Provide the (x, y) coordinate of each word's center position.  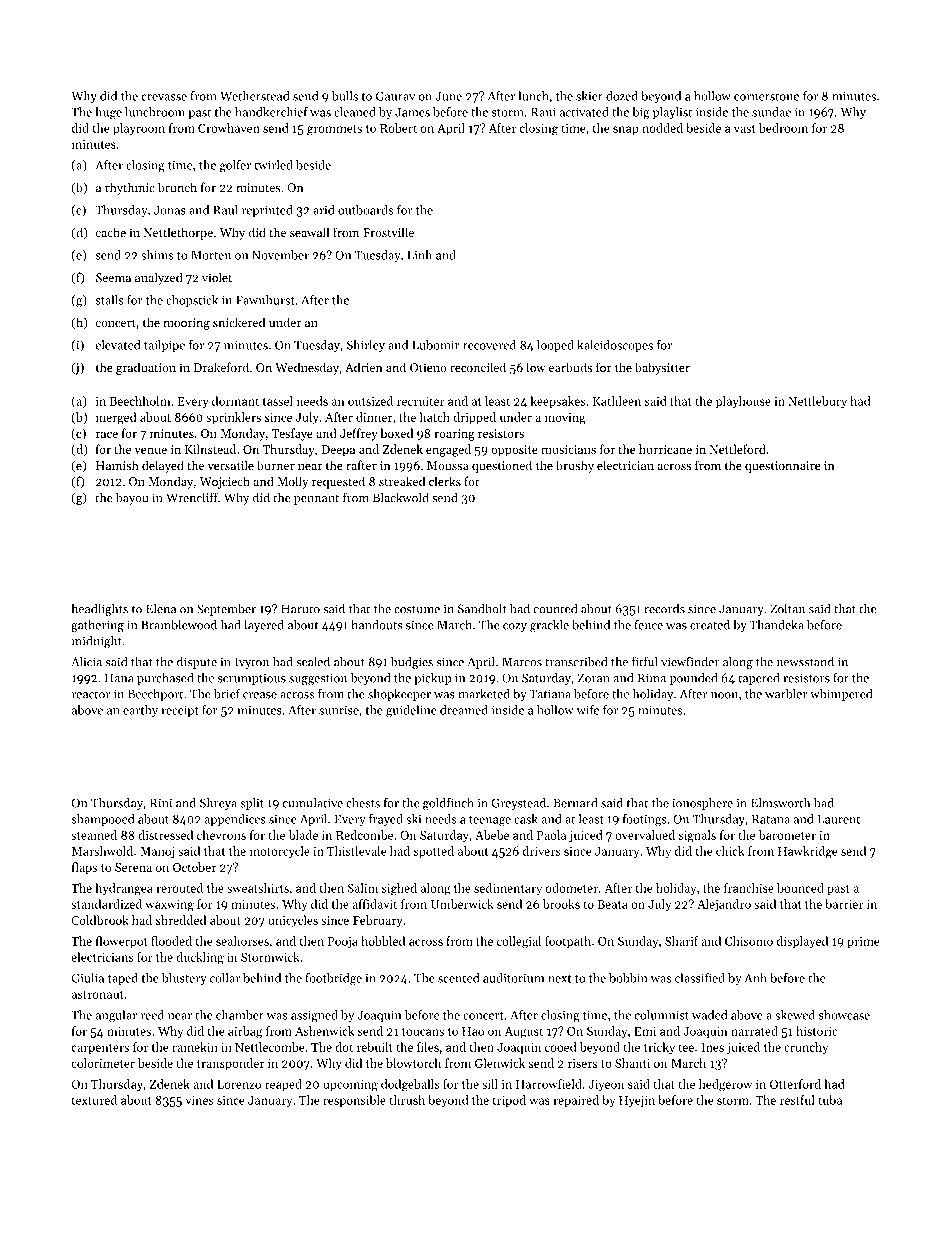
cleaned (355, 112)
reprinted (267, 211)
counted (555, 609)
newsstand (805, 662)
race (107, 434)
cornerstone (766, 97)
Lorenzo (239, 1084)
